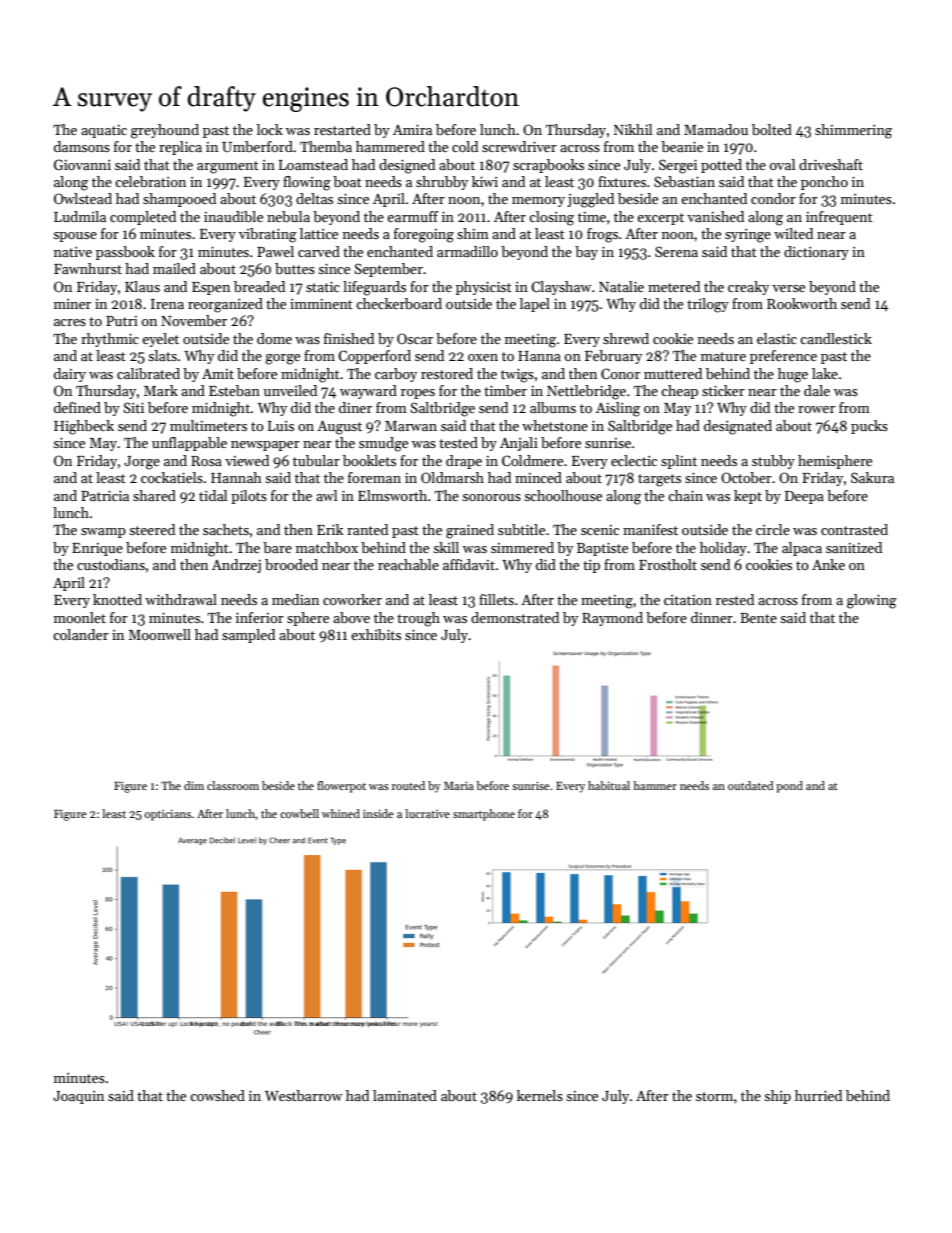  What do you see at coordinates (73, 252) in the document?
I see `native` at bounding box center [73, 252].
